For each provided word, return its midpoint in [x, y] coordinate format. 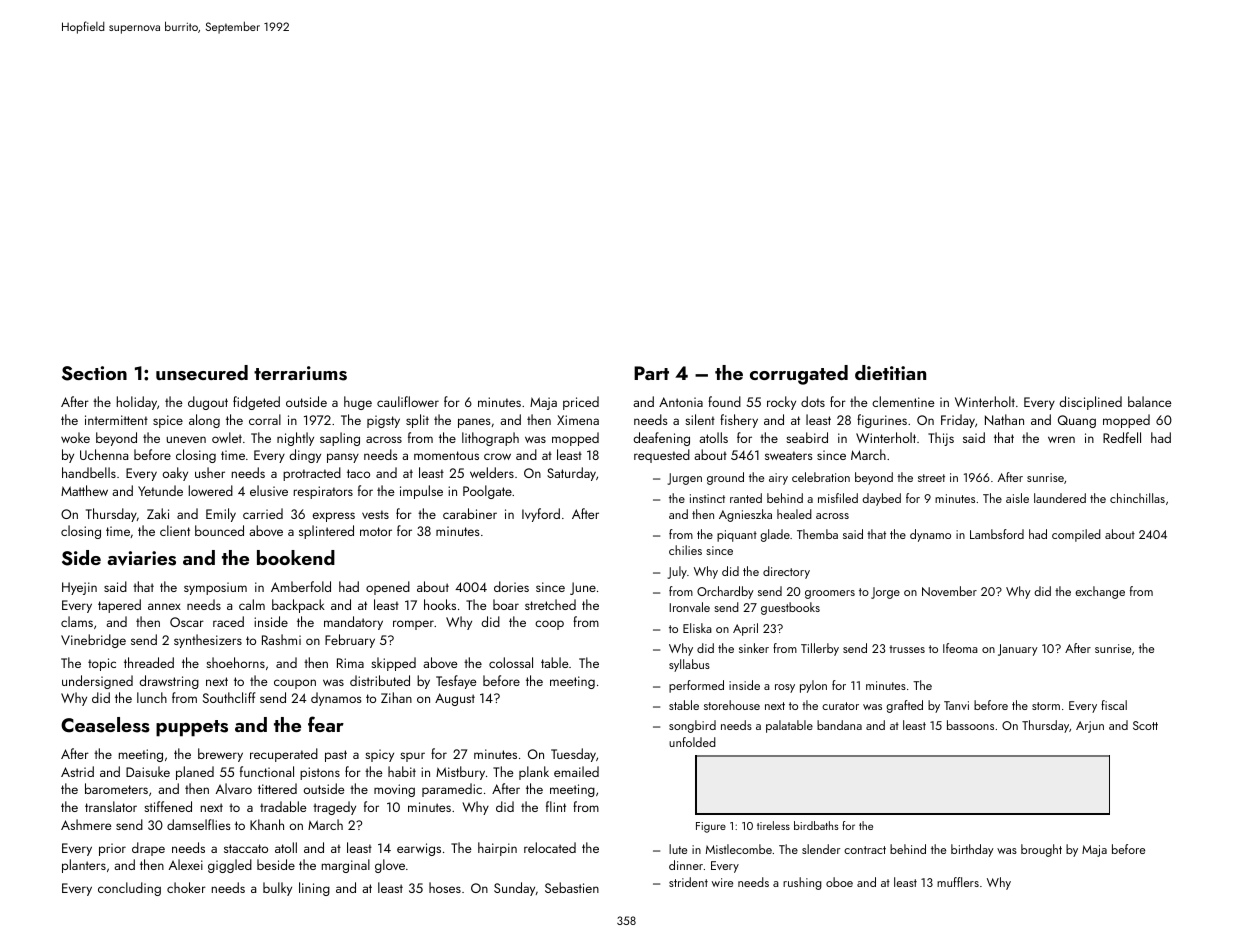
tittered [277, 788]
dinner [686, 865]
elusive [269, 490]
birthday [972, 850]
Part [651, 373]
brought [1041, 850]
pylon [813, 686]
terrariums [300, 373]
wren [1061, 439]
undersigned [97, 682]
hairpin [497, 849]
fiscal [1114, 705]
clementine [903, 401]
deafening [662, 439]
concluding [129, 889]
